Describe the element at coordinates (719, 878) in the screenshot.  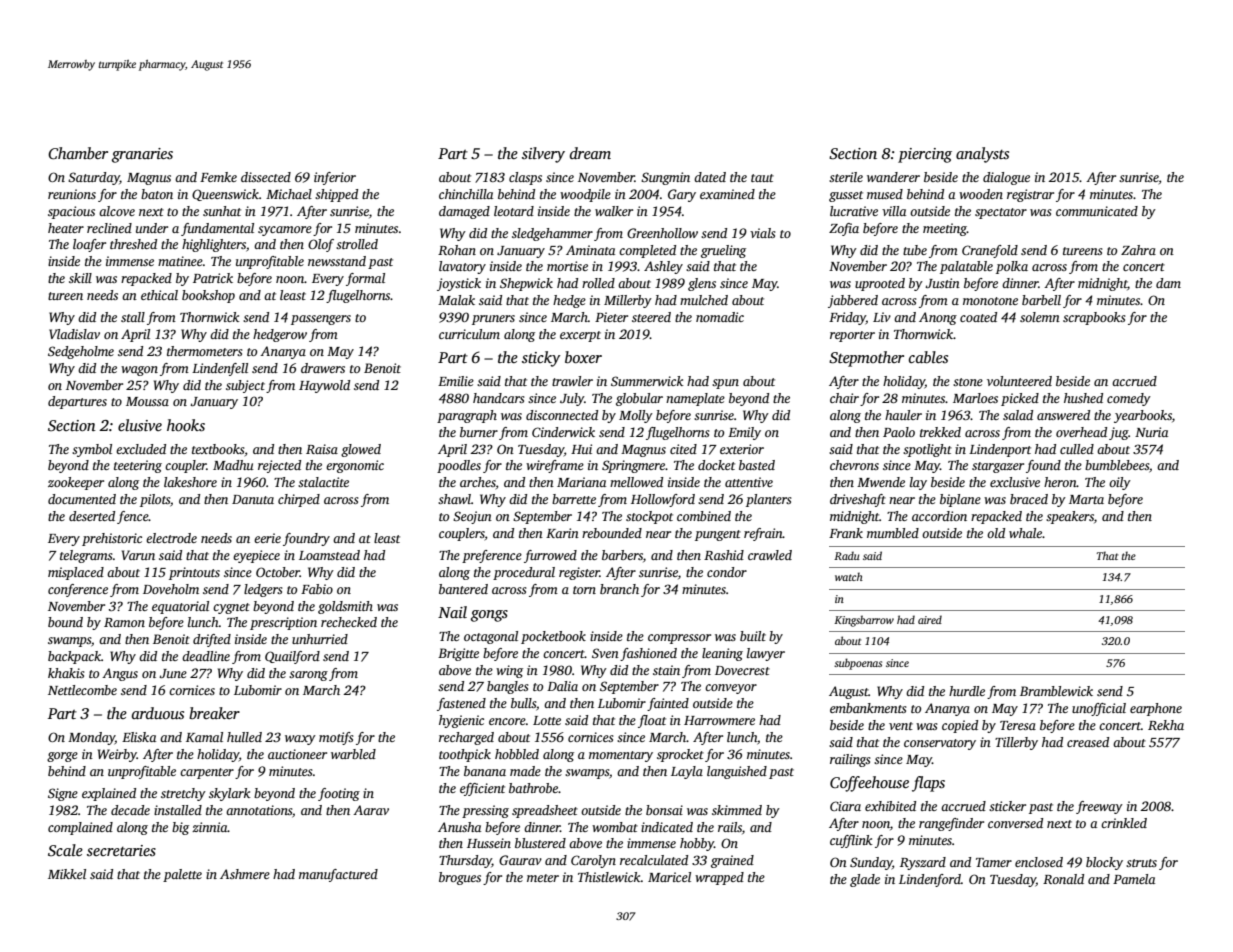
I see `wrapped` at that location.
